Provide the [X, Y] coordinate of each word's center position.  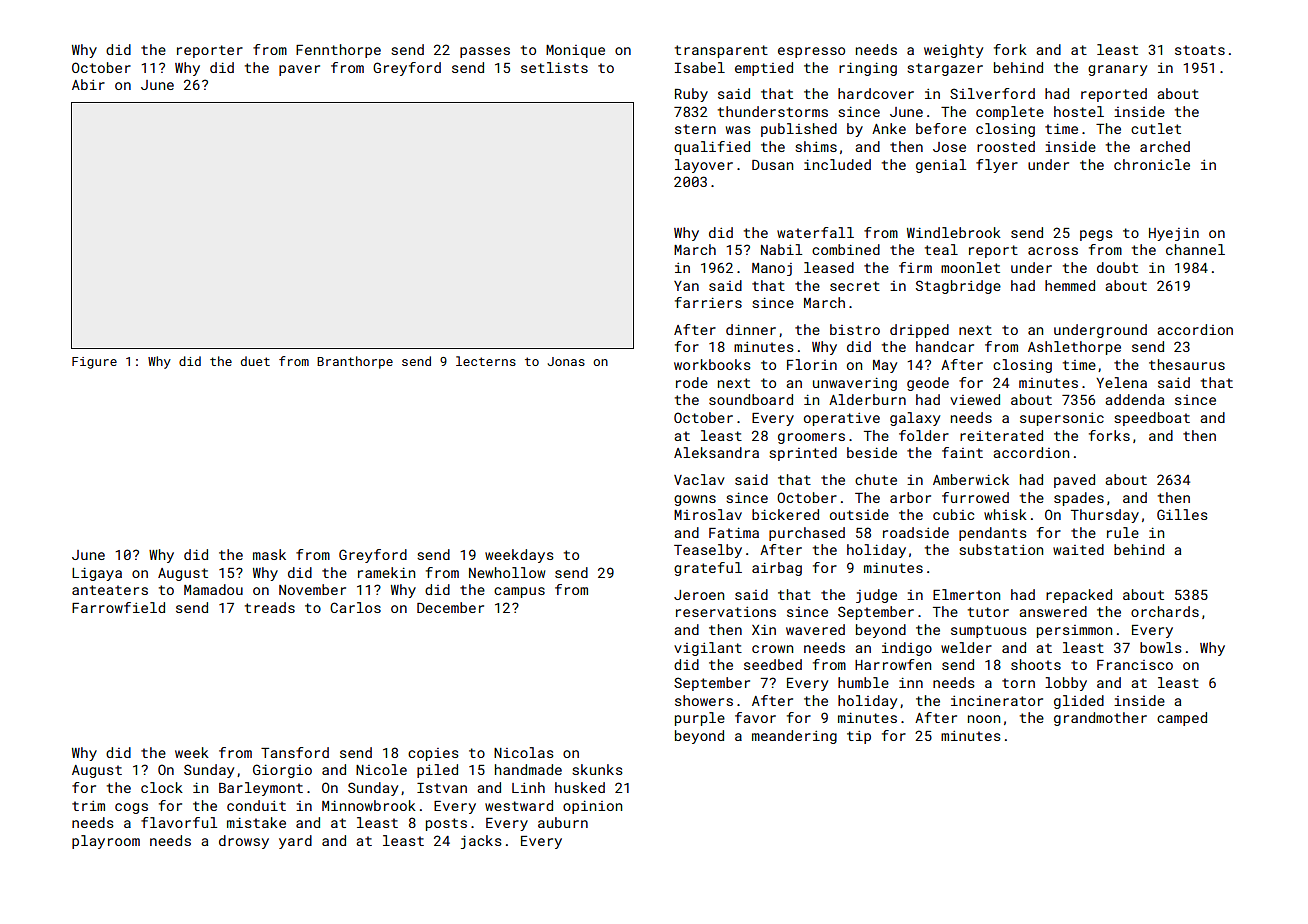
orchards [1165, 611]
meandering [794, 737]
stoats [1200, 50]
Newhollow [507, 572]
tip [859, 737]
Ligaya [97, 574]
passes [485, 52]
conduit [256, 805]
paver [299, 70]
